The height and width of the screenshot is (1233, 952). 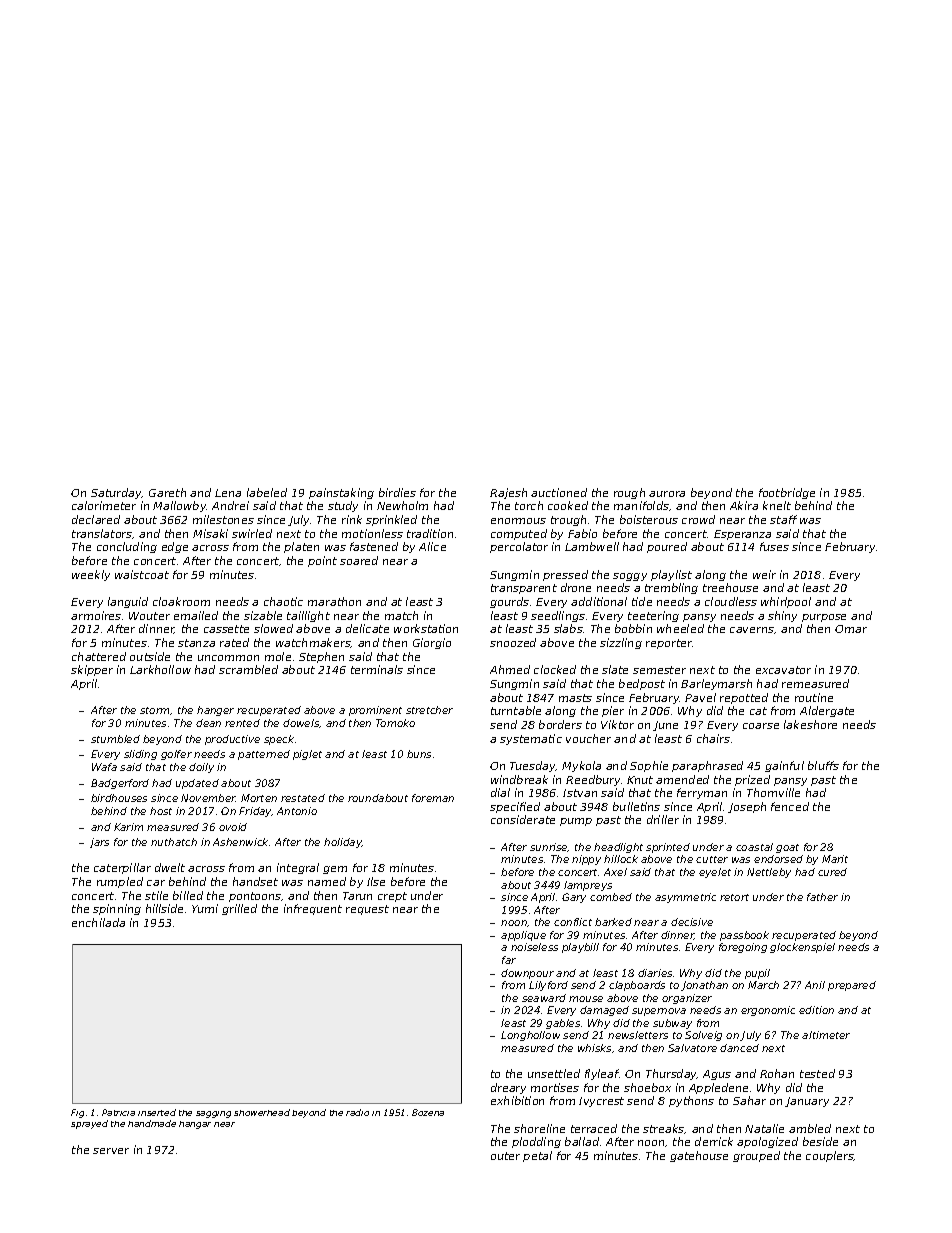 What do you see at coordinates (560, 724) in the screenshot?
I see `borders` at bounding box center [560, 724].
